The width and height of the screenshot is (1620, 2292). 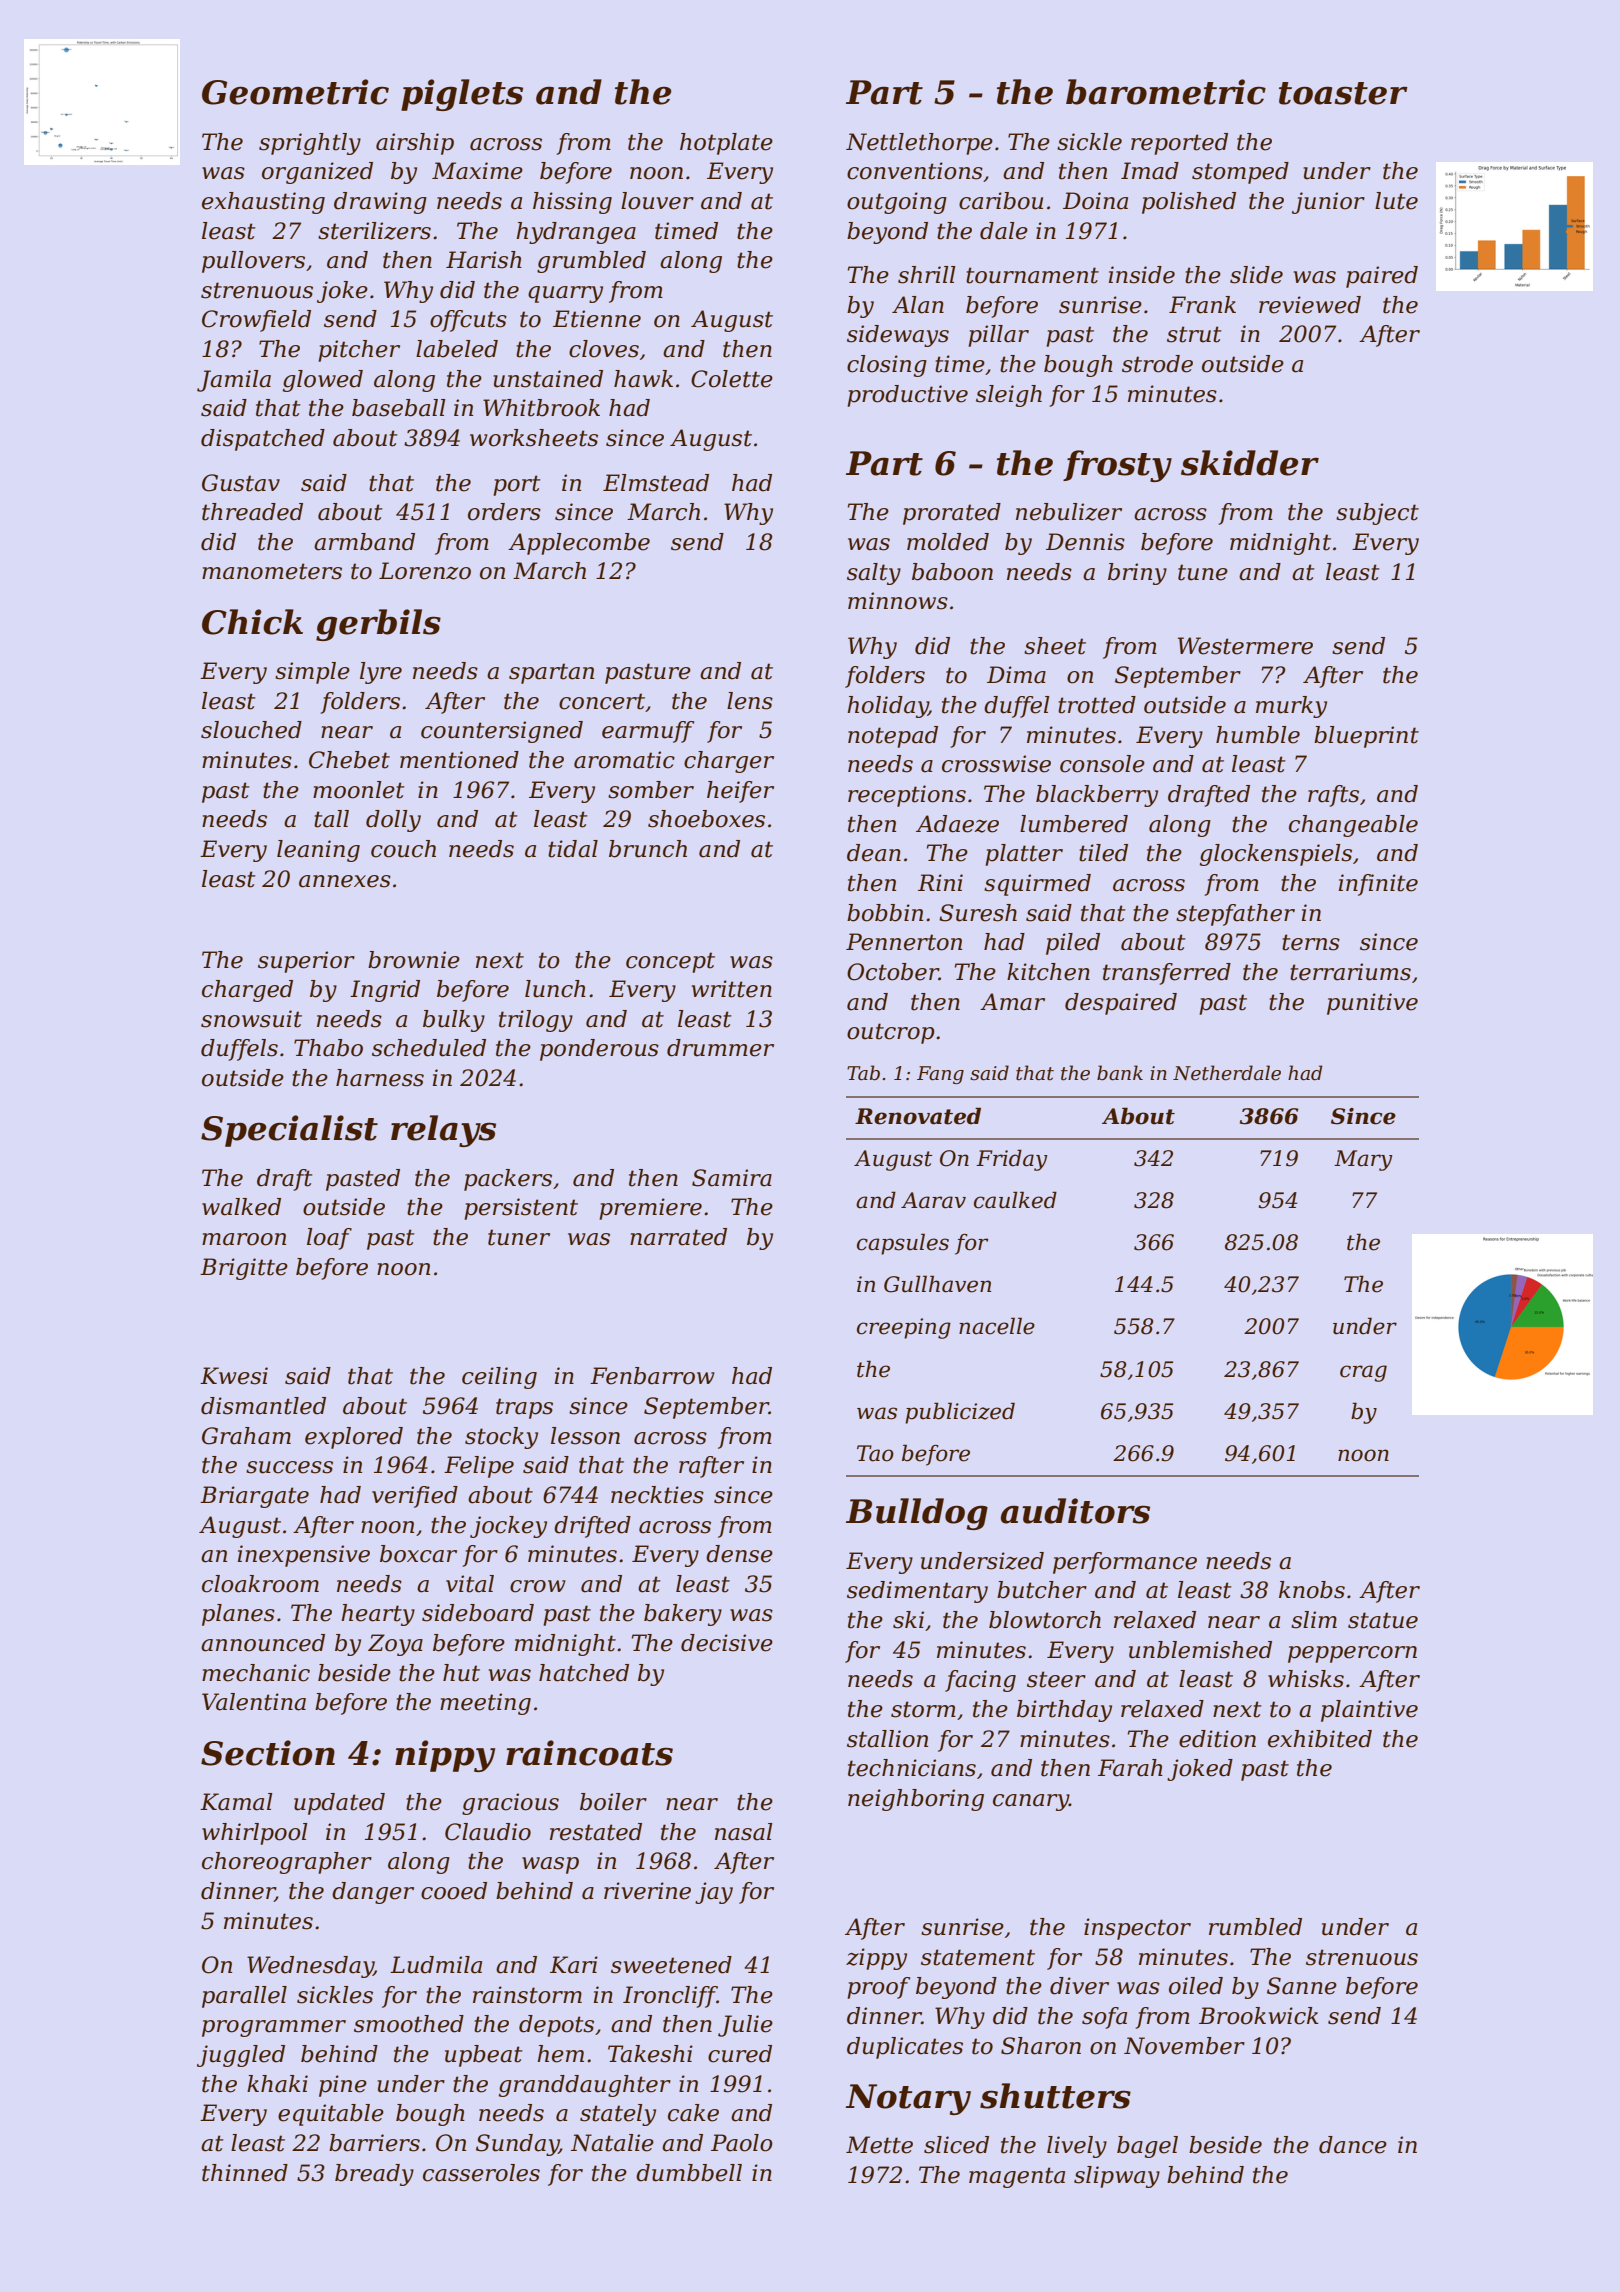 I want to click on crag, so click(x=1363, y=1373).
